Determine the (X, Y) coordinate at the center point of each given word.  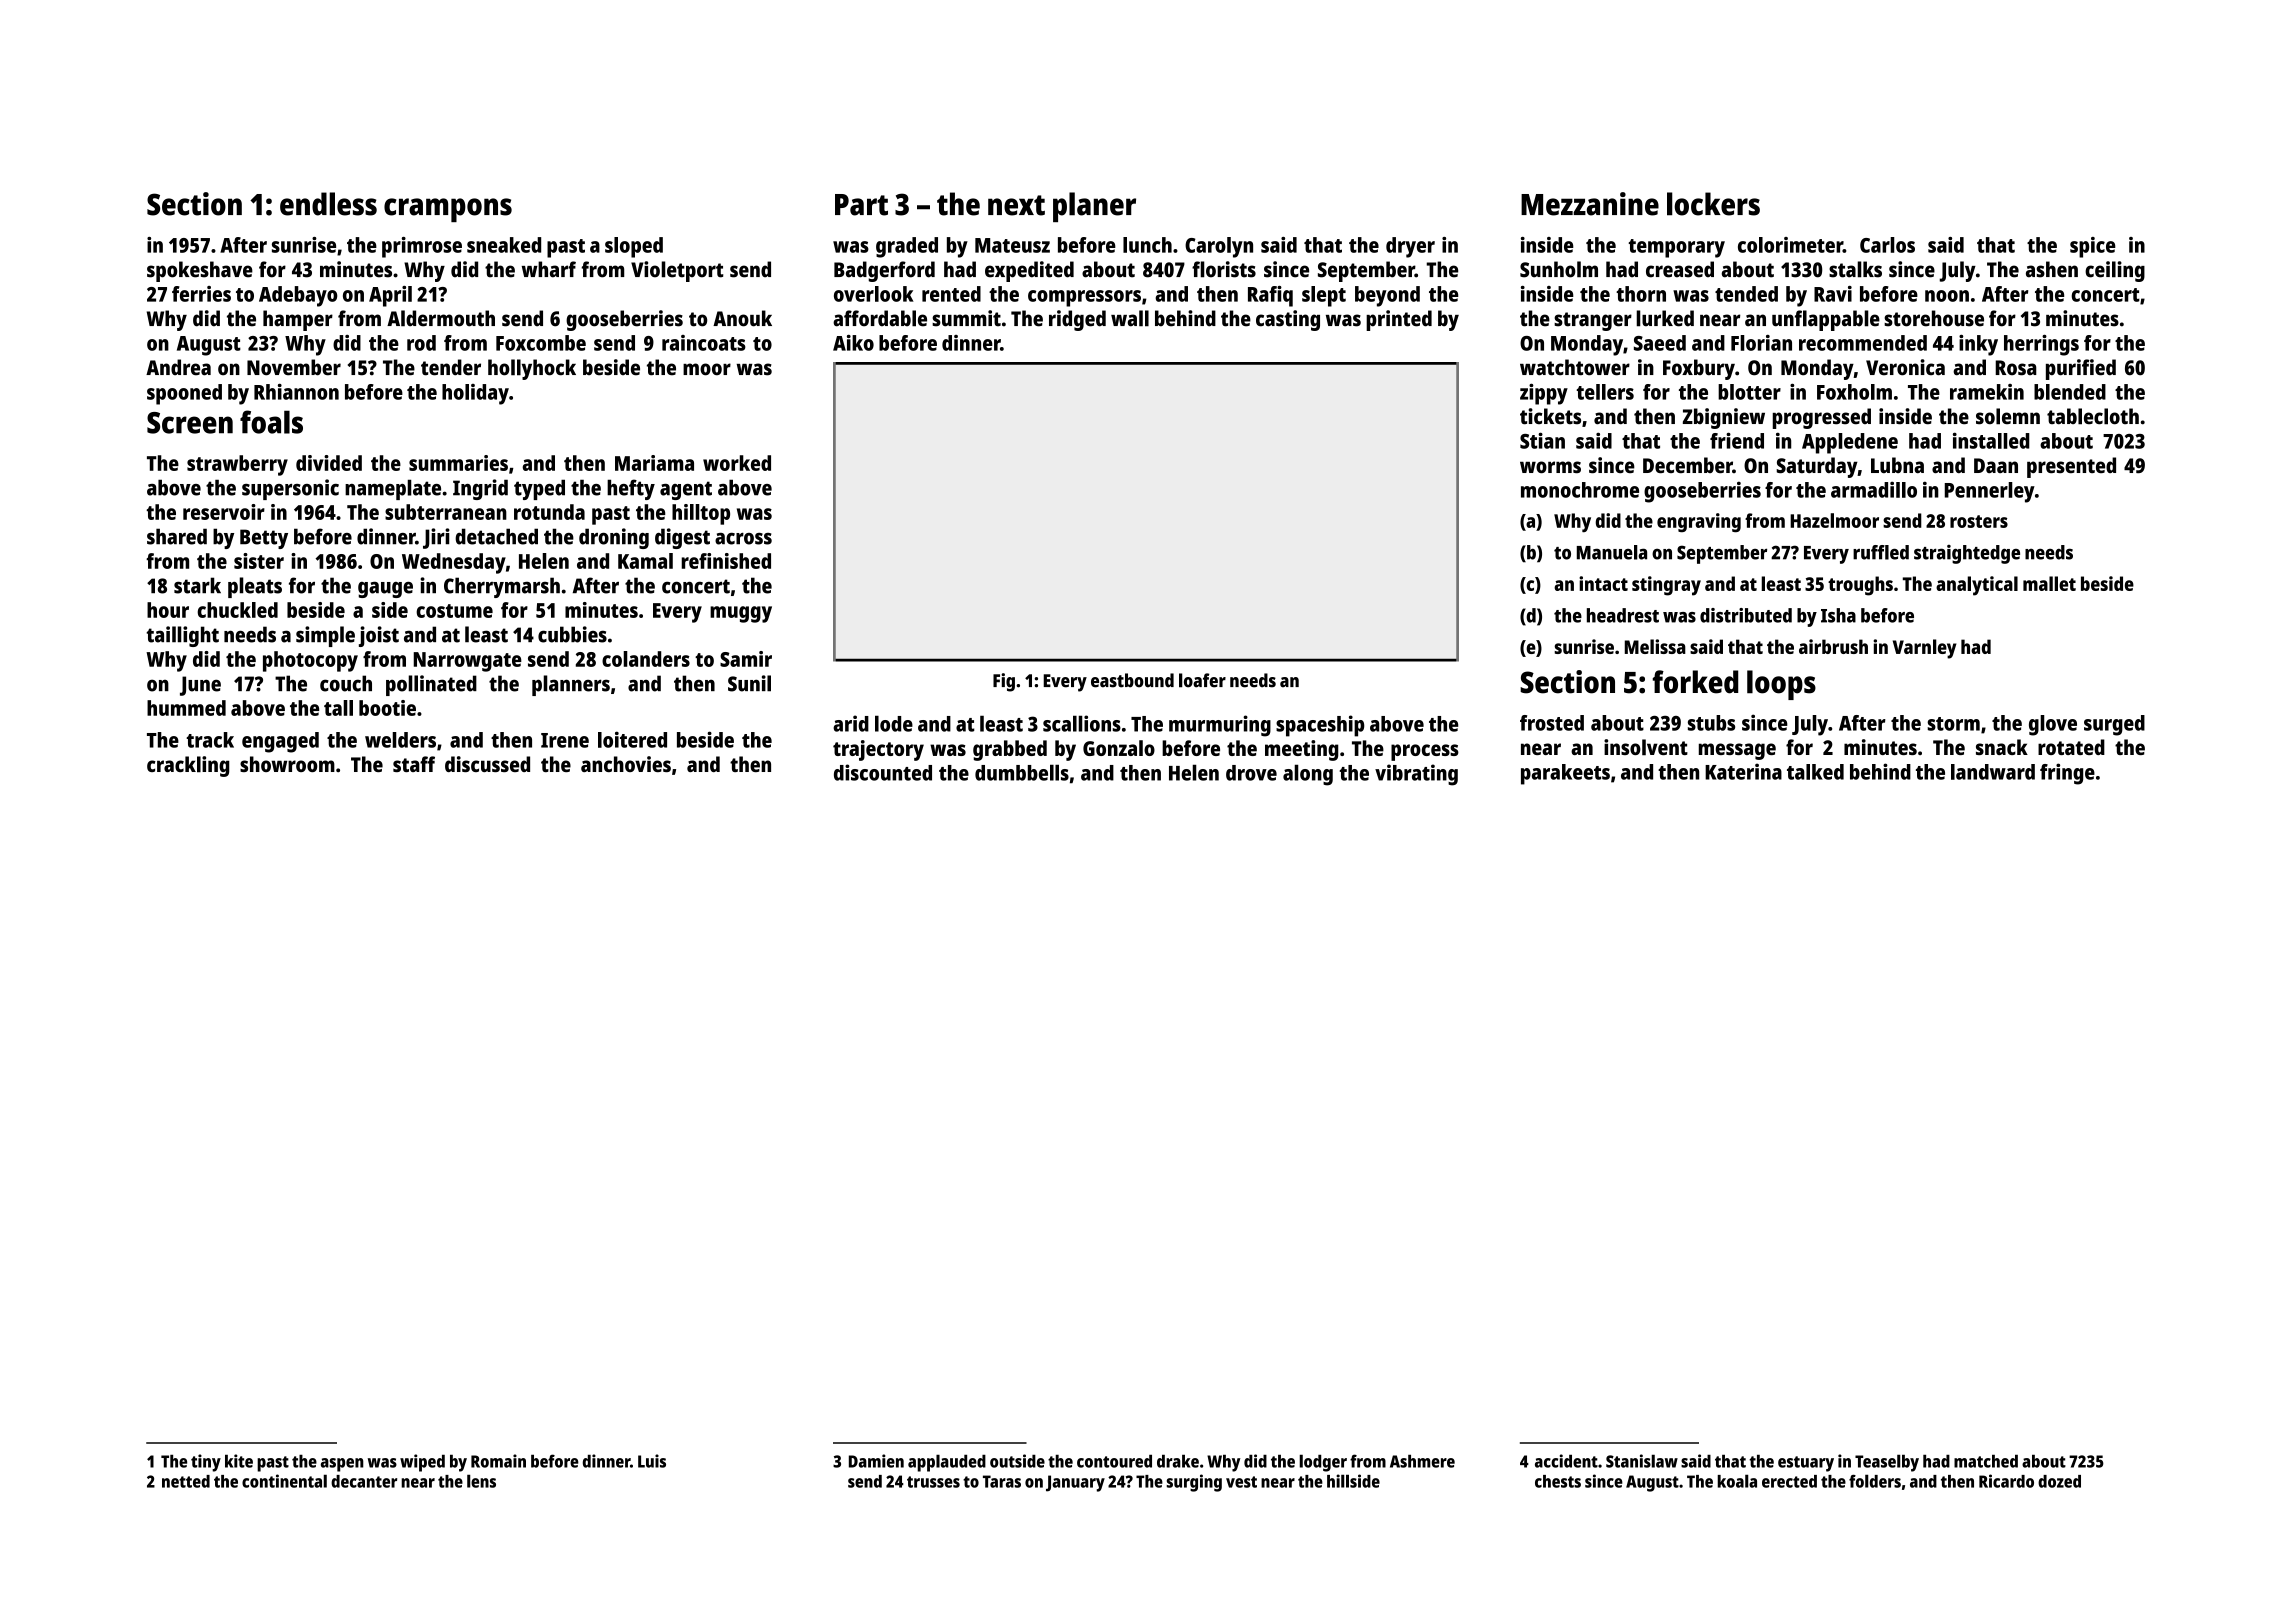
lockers (1713, 204)
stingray (1666, 586)
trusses (933, 1482)
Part (861, 205)
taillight (182, 636)
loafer (1202, 680)
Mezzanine (1590, 204)
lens (481, 1481)
